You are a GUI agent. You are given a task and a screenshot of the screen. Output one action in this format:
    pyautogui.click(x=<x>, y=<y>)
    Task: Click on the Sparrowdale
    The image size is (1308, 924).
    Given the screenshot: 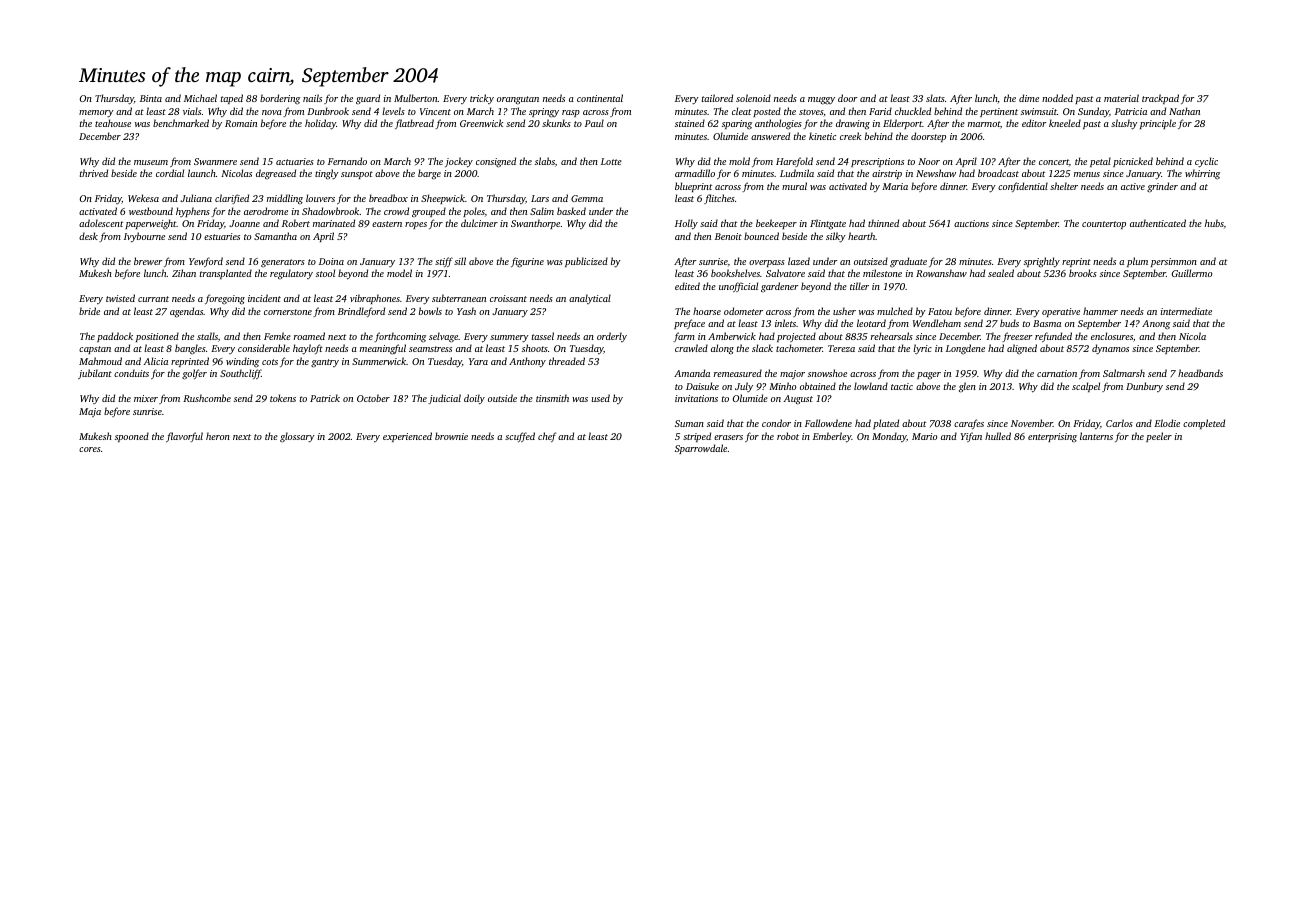 What is the action you would take?
    pyautogui.click(x=701, y=449)
